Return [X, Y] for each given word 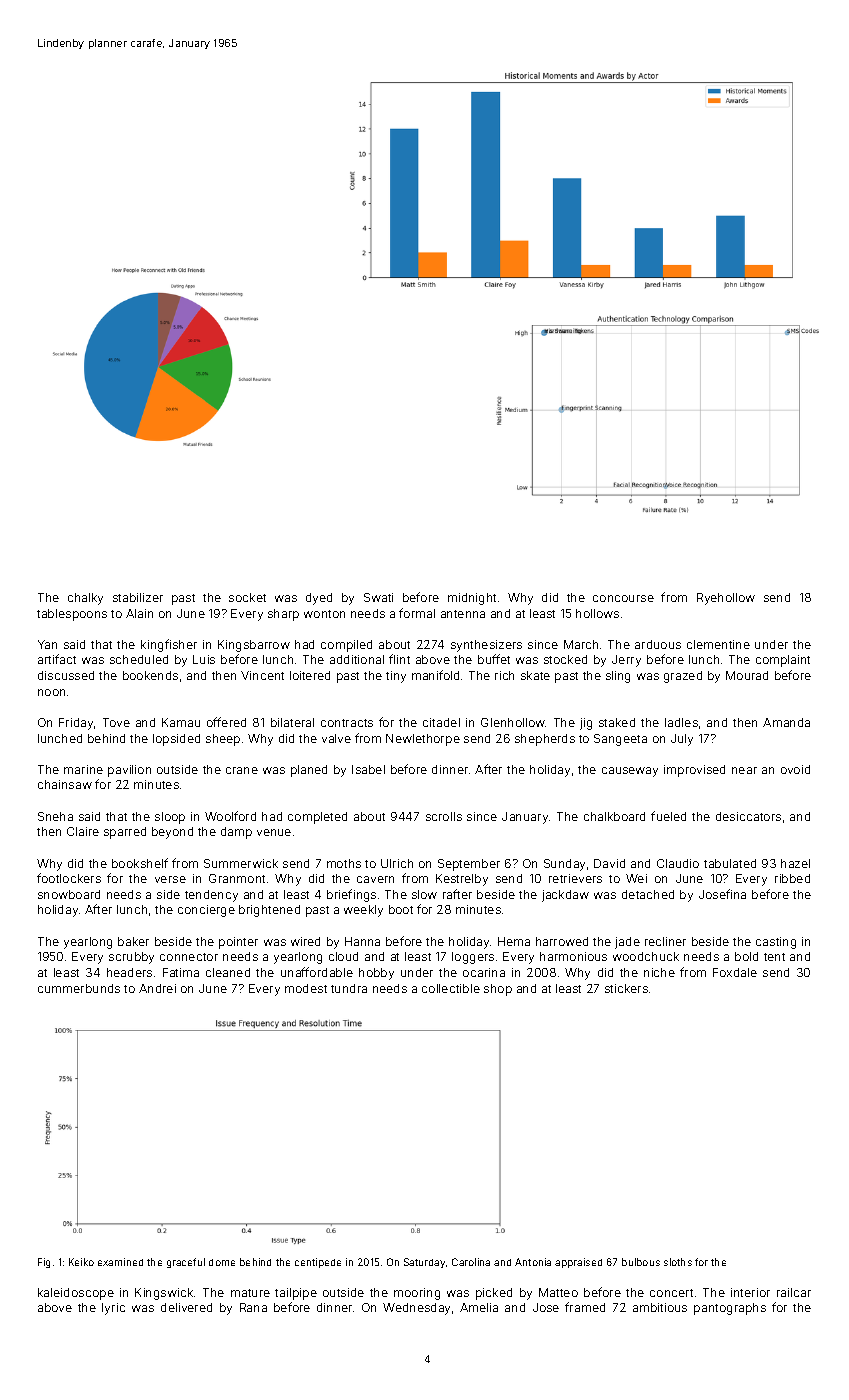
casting [776, 943]
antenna [463, 614]
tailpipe [296, 1294]
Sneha [55, 816]
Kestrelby [462, 880]
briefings [351, 895]
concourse [623, 598]
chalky [85, 599]
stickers [626, 988]
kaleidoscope [76, 1294]
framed [585, 1307]
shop [498, 990]
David [609, 863]
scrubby [131, 958]
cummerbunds [79, 988]
